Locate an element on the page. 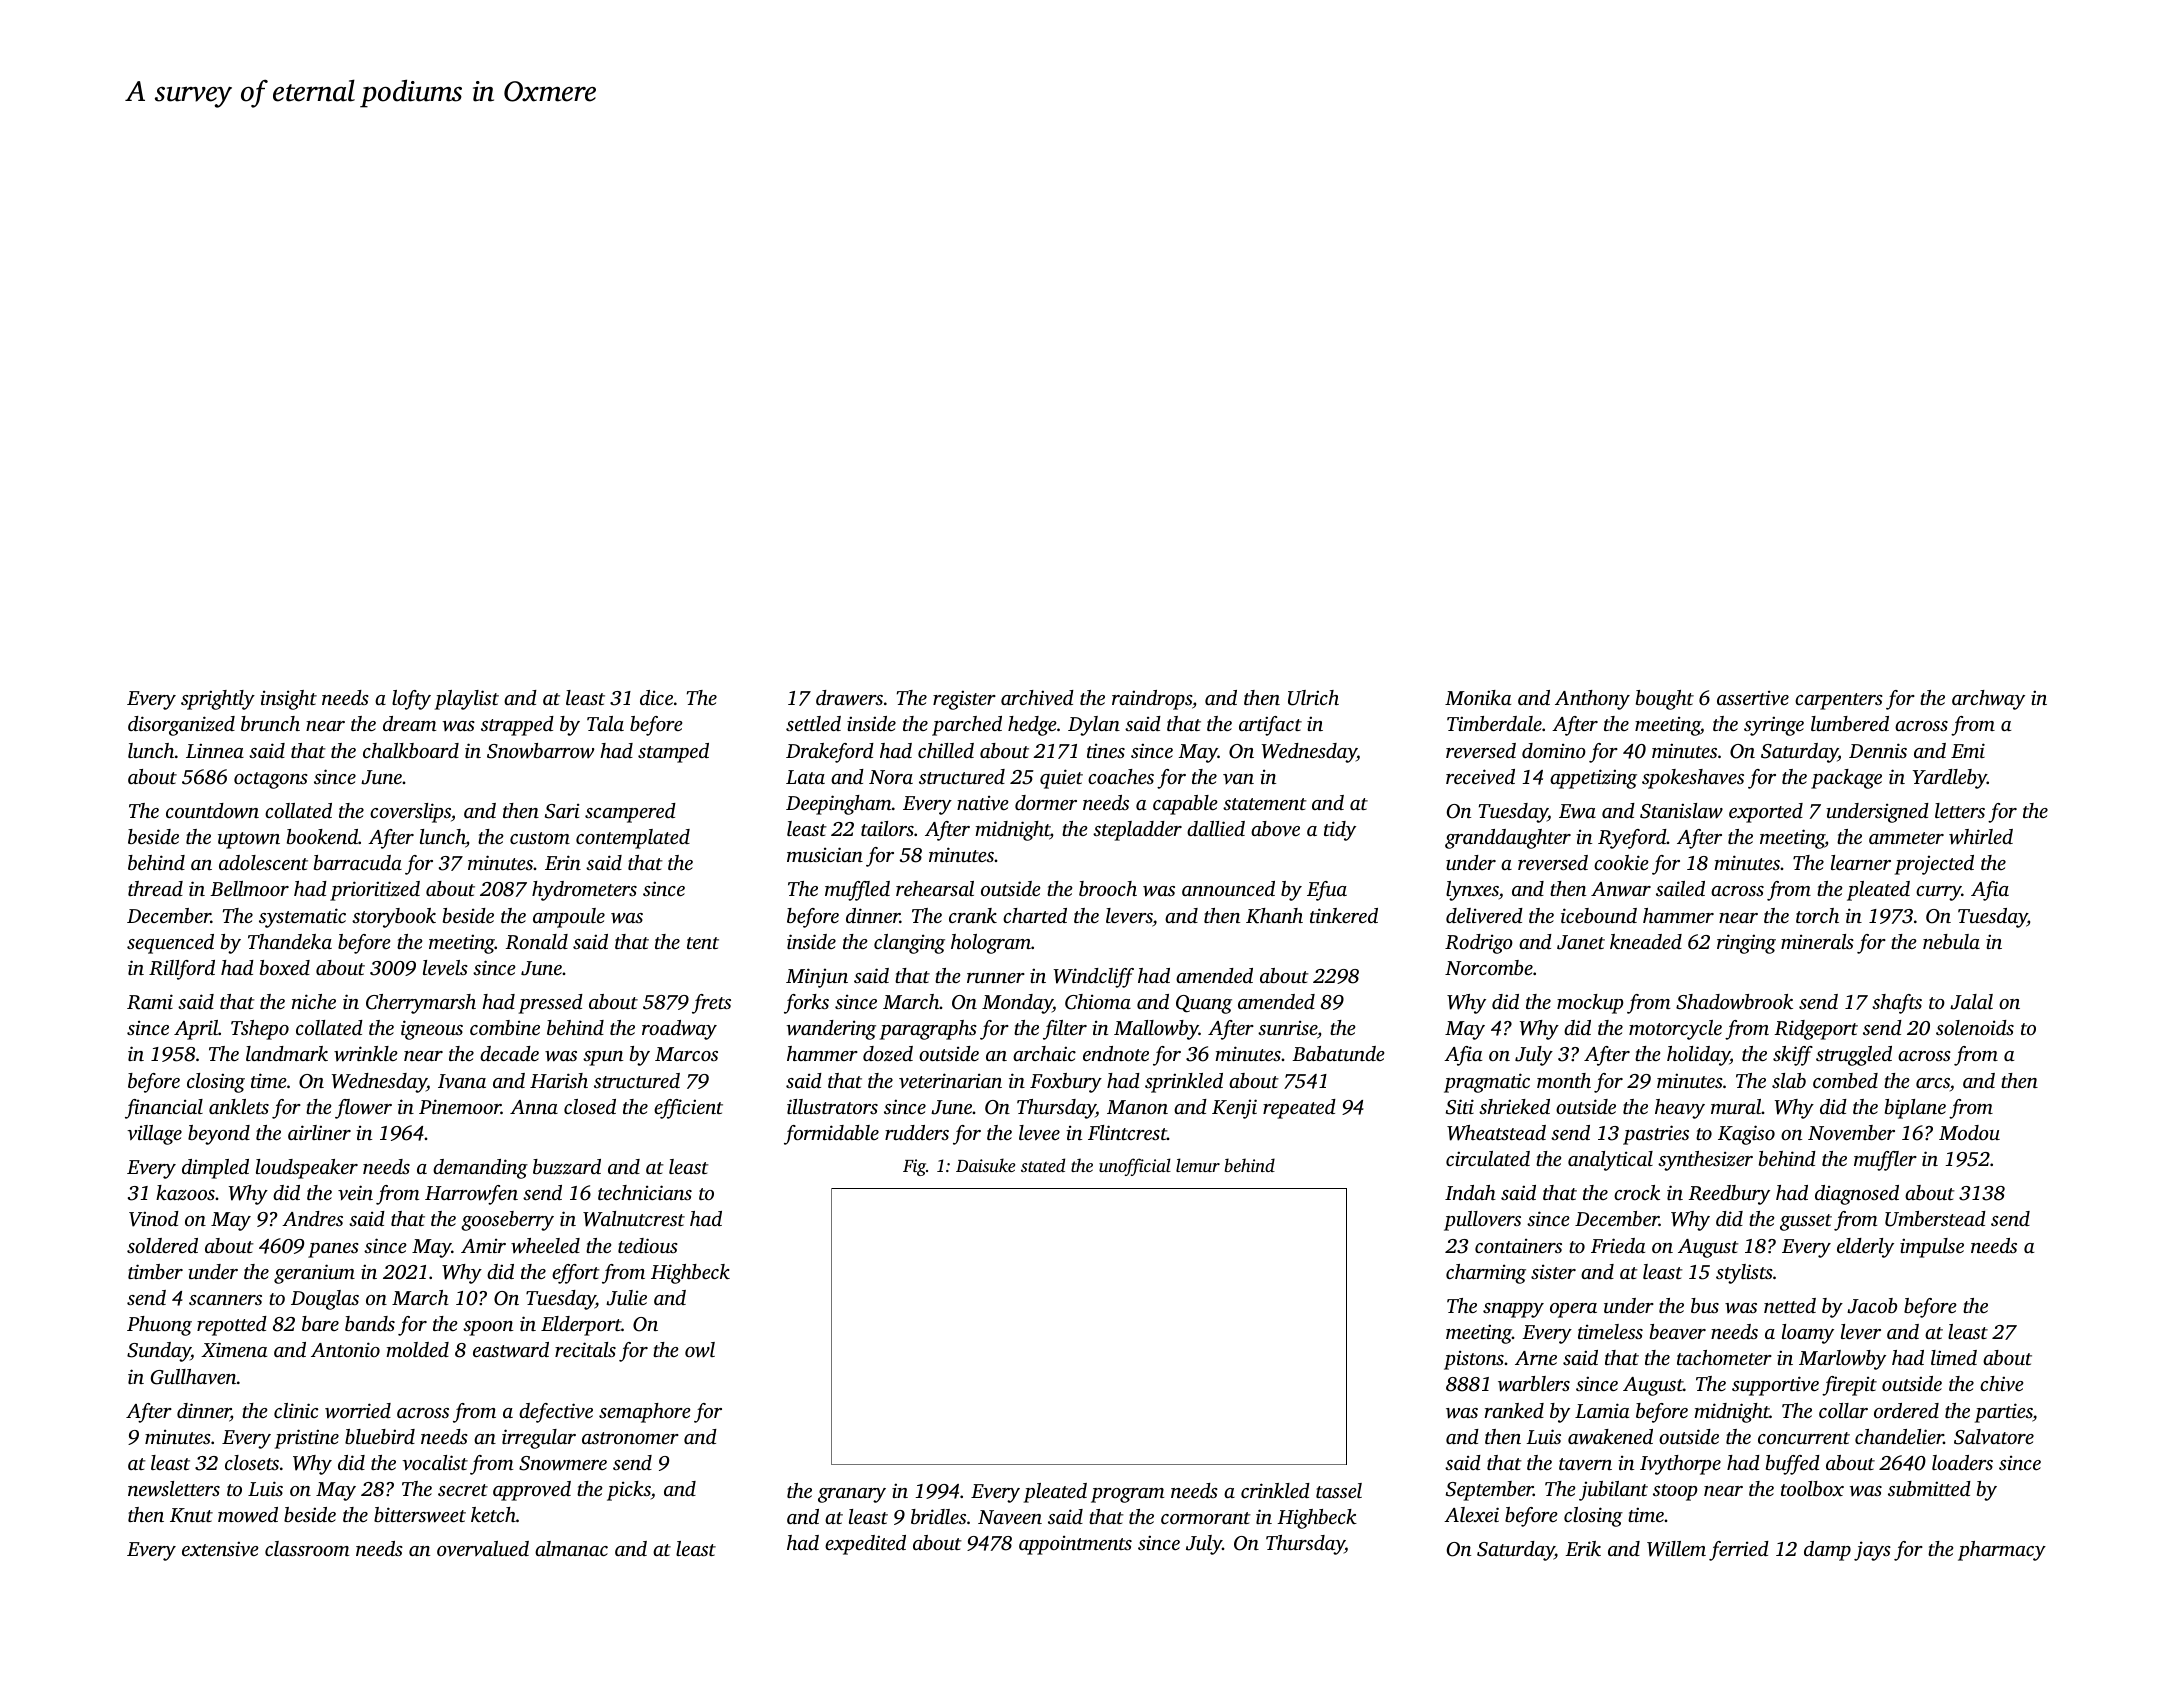 This image has width=2178, height=1683. astronomer is located at coordinates (630, 1438).
